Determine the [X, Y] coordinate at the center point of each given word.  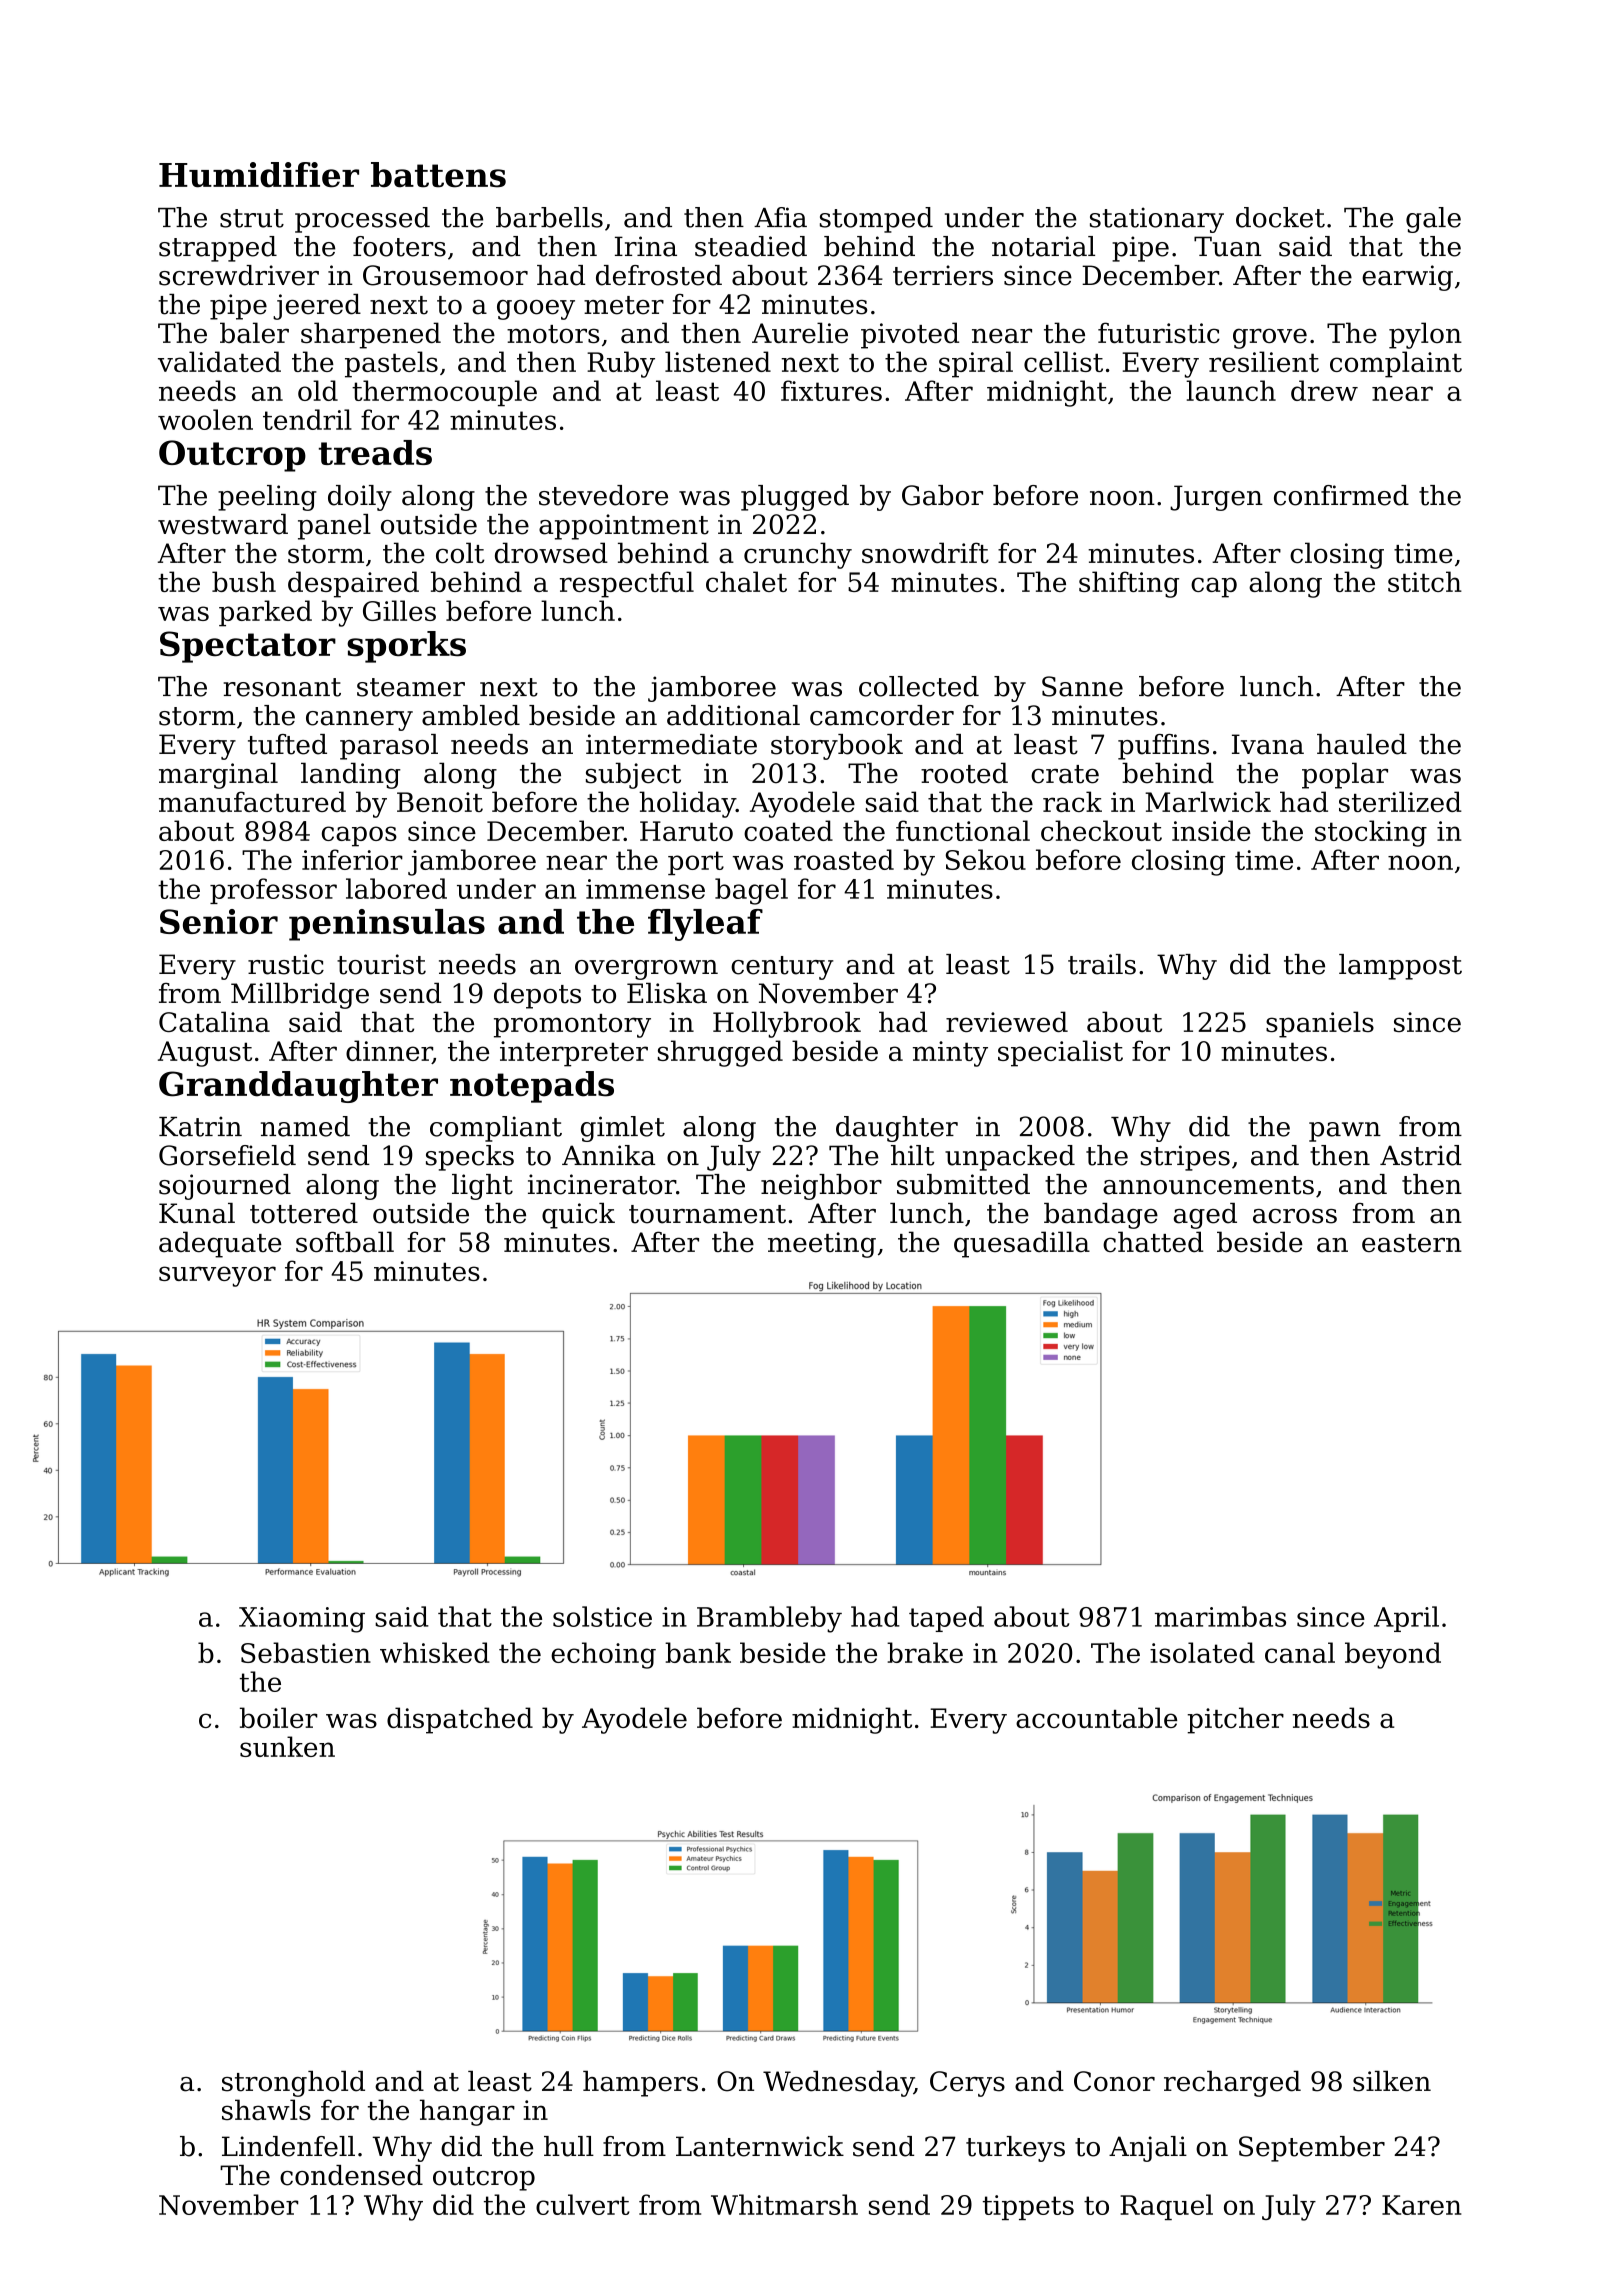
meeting [822, 1245]
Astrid [1421, 1155]
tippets [1028, 2207]
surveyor [217, 1276]
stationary [1157, 220]
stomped [876, 220]
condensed [351, 2175]
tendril [307, 419]
